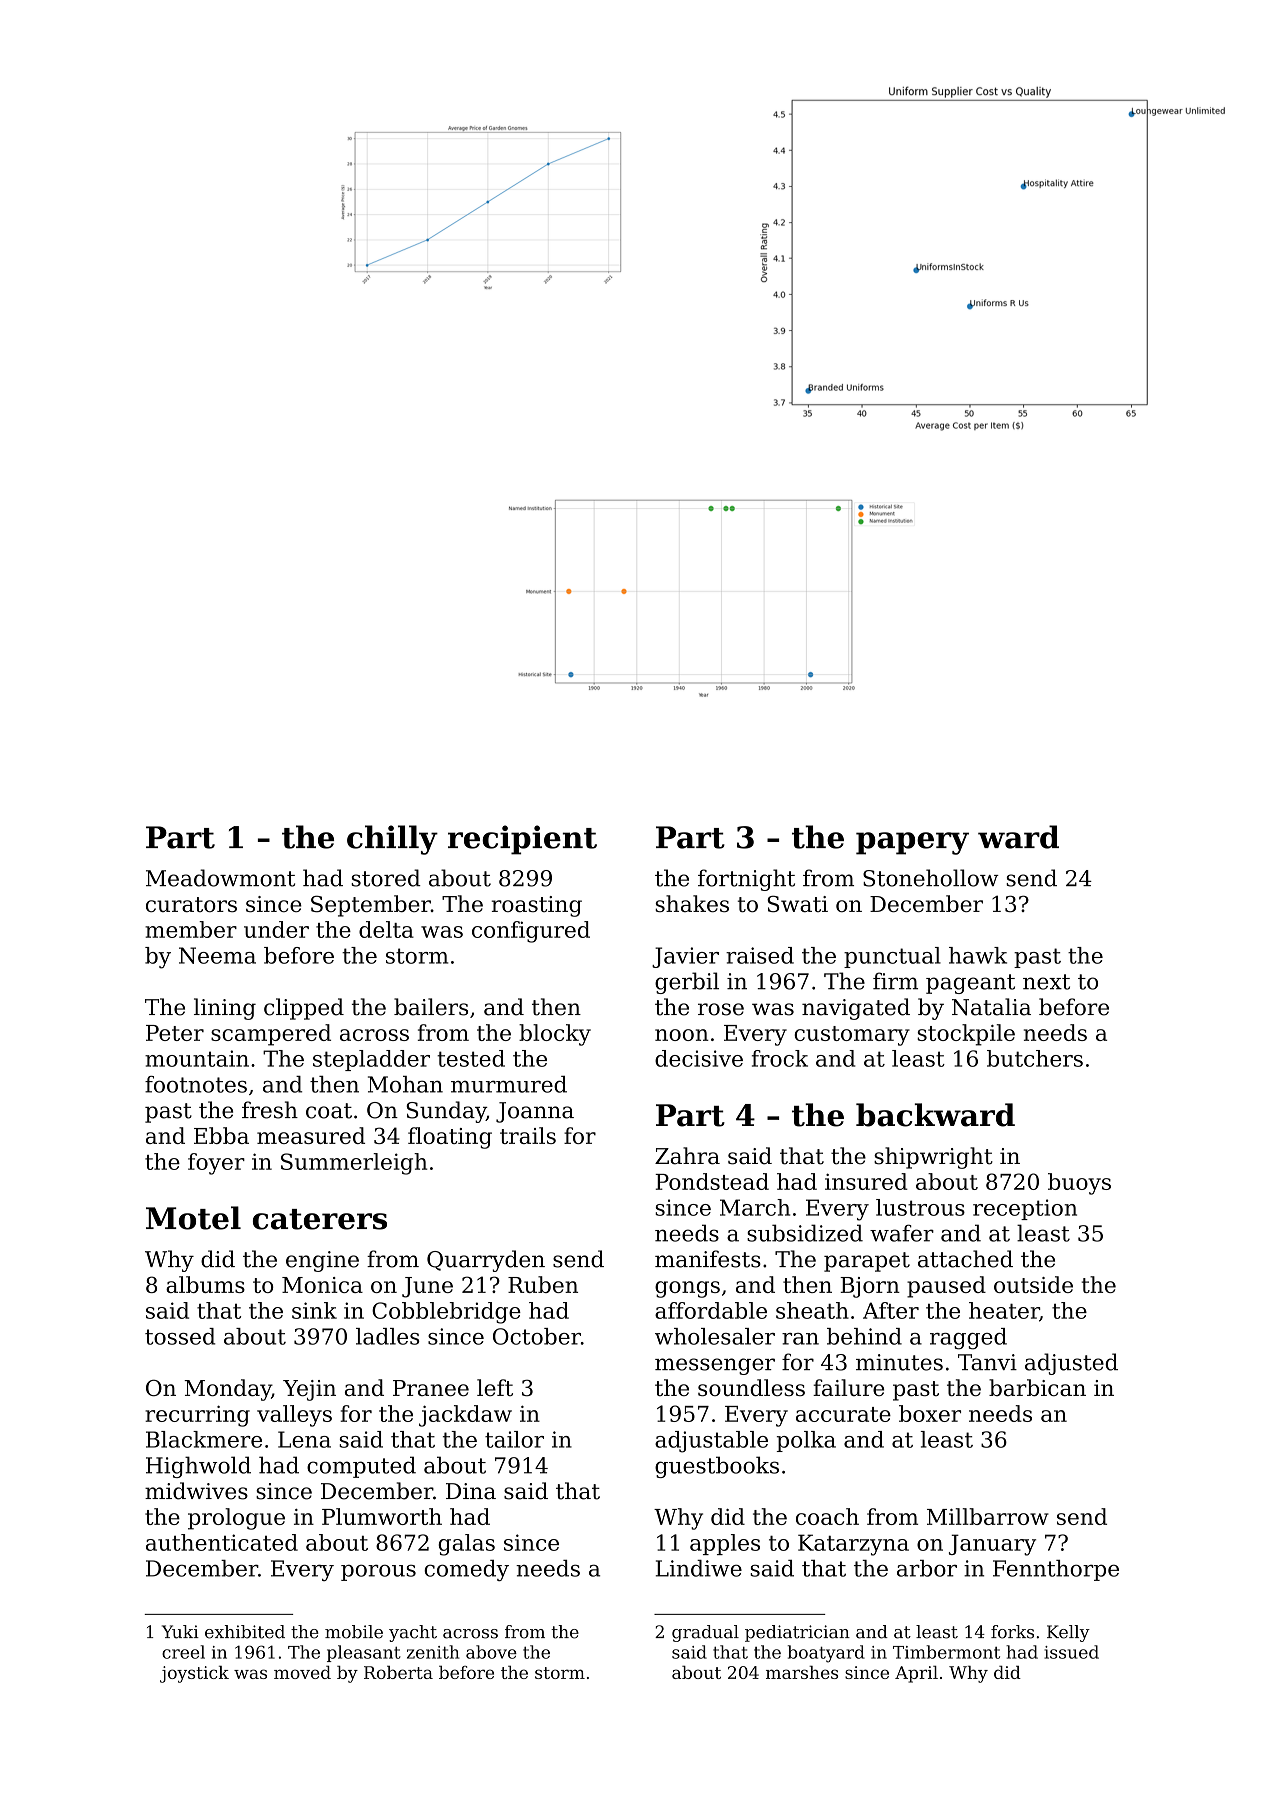 The height and width of the screenshot is (1794, 1269). I want to click on fortnight, so click(746, 880).
